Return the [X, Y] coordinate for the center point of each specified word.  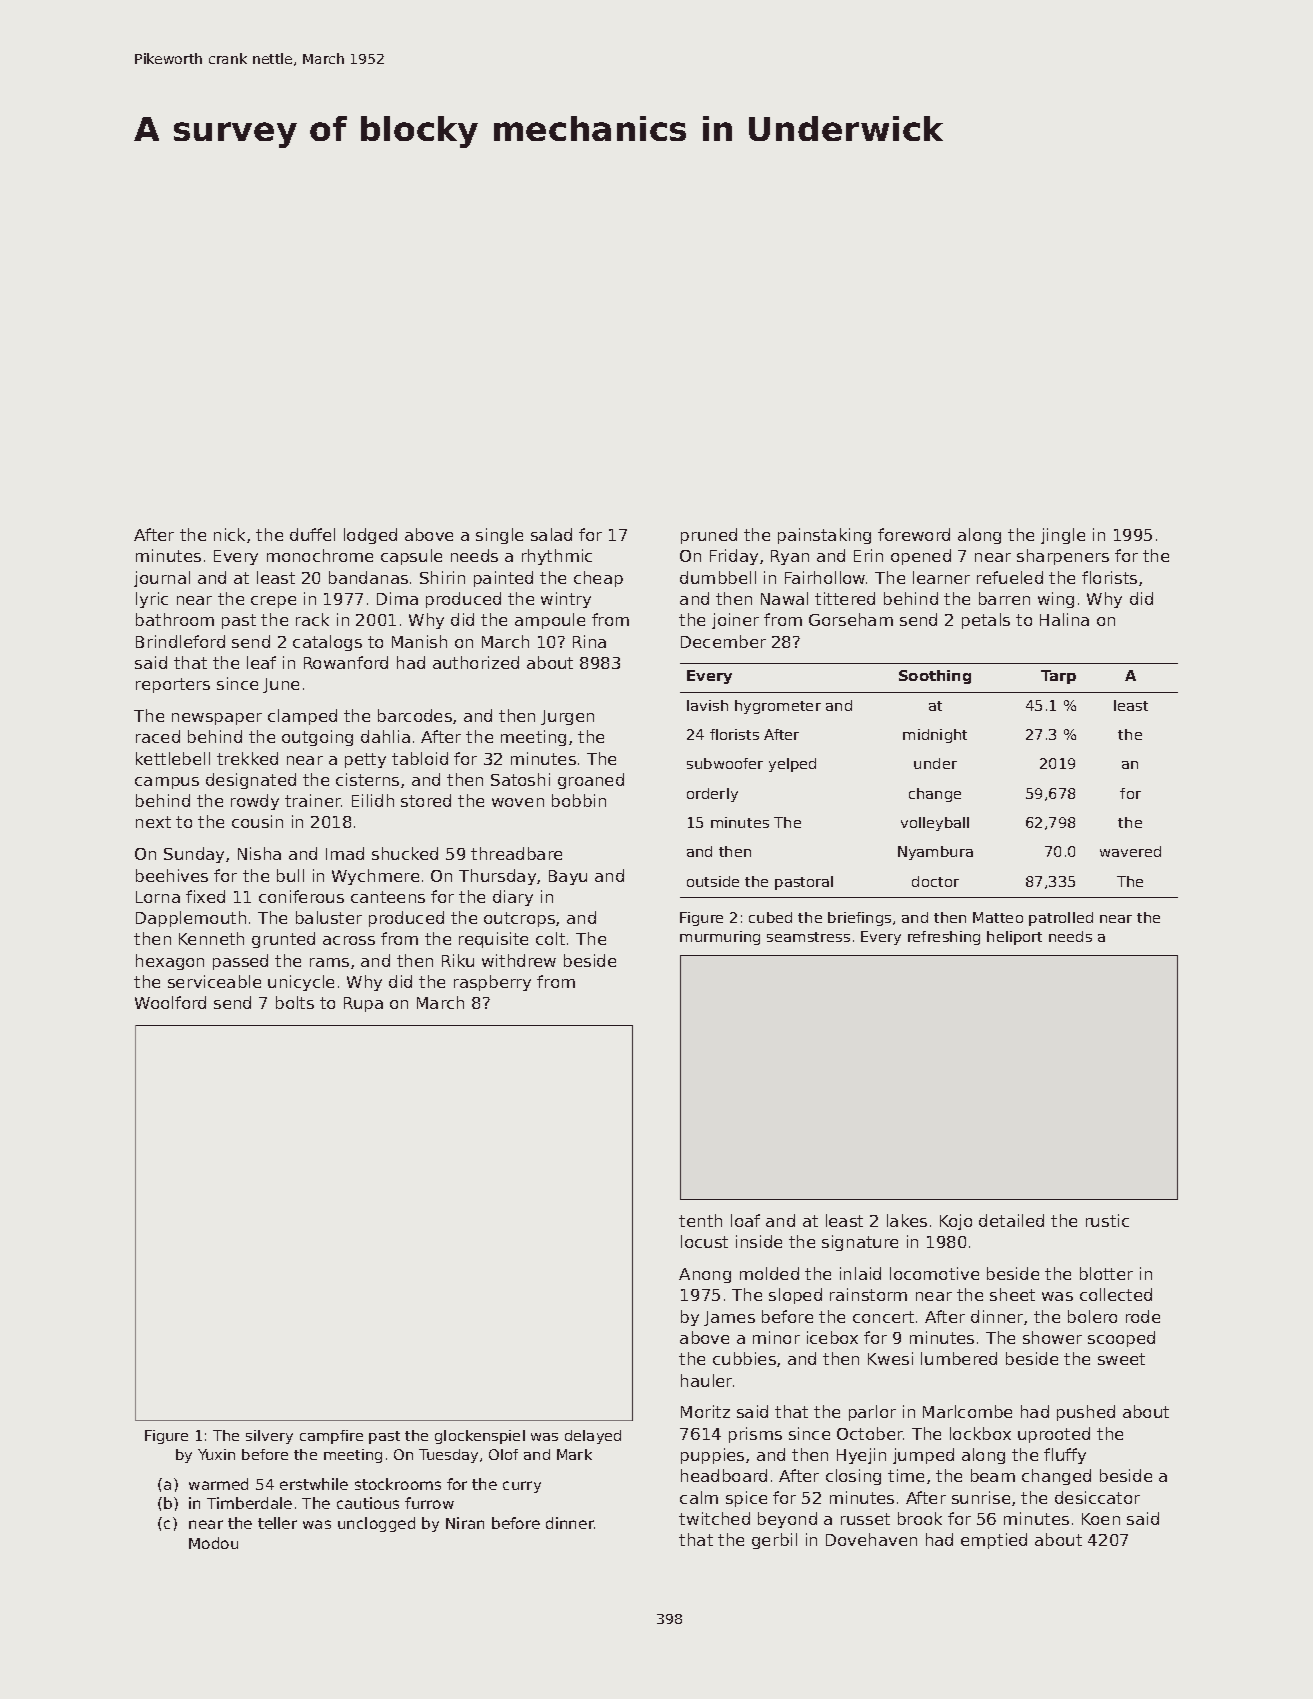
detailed [1011, 1220]
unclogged [376, 1524]
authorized [476, 662]
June [281, 685]
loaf [745, 1220]
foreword [914, 534]
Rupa [363, 1004]
